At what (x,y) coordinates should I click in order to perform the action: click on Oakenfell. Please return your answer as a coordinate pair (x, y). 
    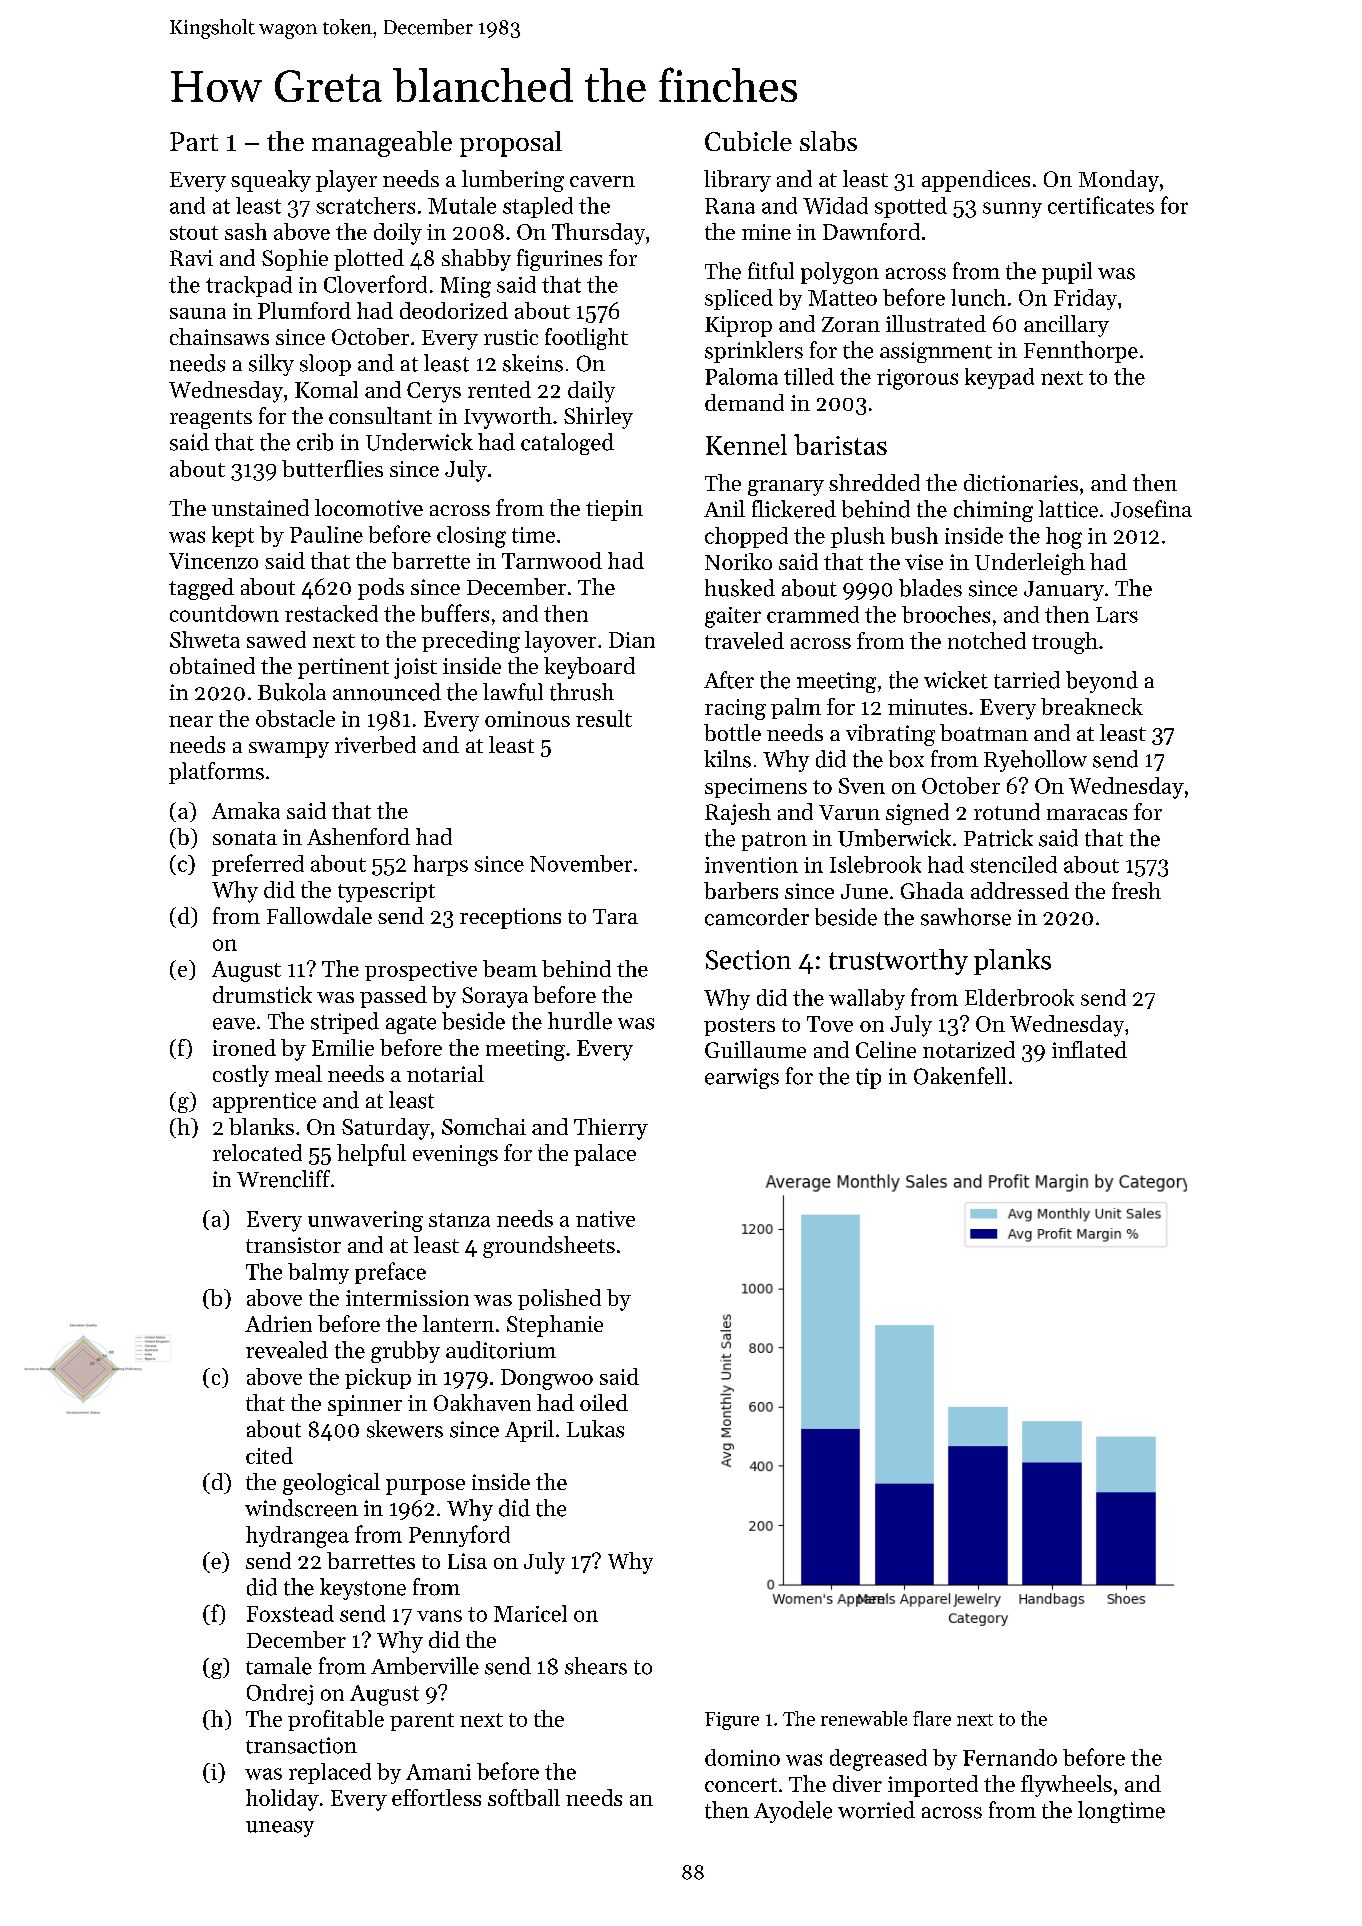
    Looking at the image, I should click on (960, 1076).
